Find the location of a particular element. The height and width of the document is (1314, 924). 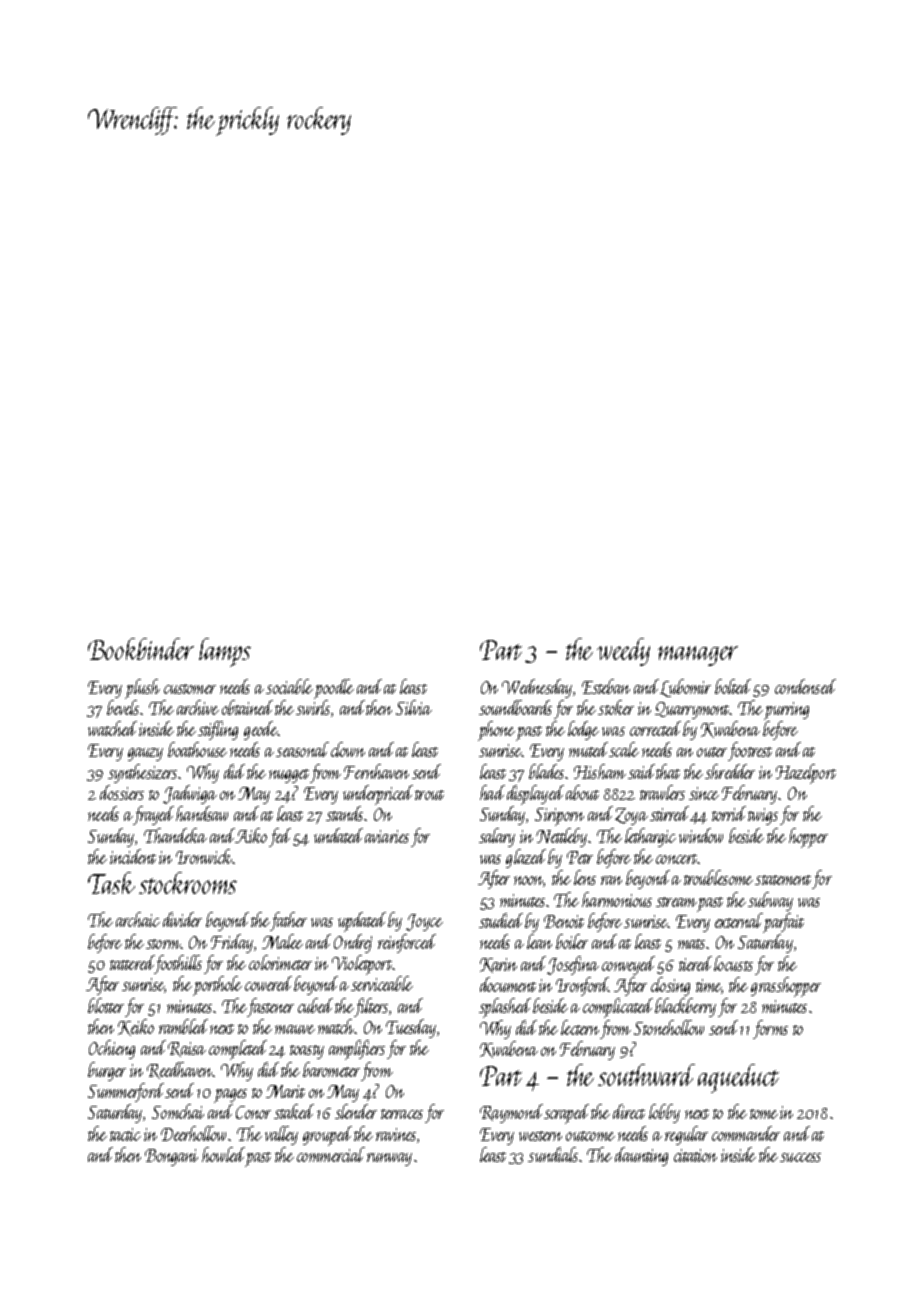

valley is located at coordinates (281, 1135).
